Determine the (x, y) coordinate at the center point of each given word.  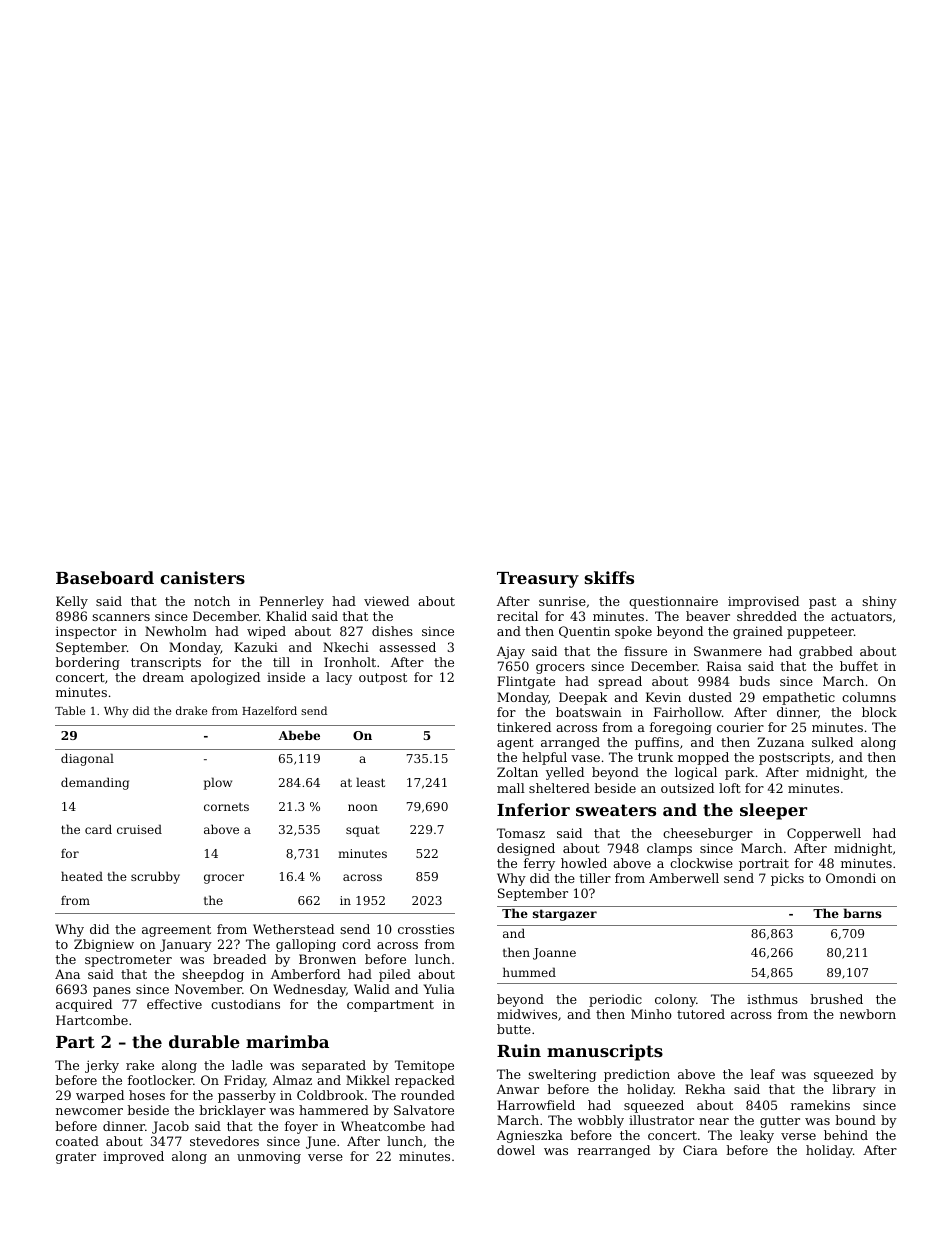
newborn (868, 1014)
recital (517, 616)
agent (515, 744)
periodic (615, 1000)
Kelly (72, 602)
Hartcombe (92, 1020)
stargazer (565, 915)
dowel (516, 1150)
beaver (708, 616)
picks (787, 879)
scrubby (155, 877)
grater (76, 1158)
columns (869, 697)
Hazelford (269, 710)
